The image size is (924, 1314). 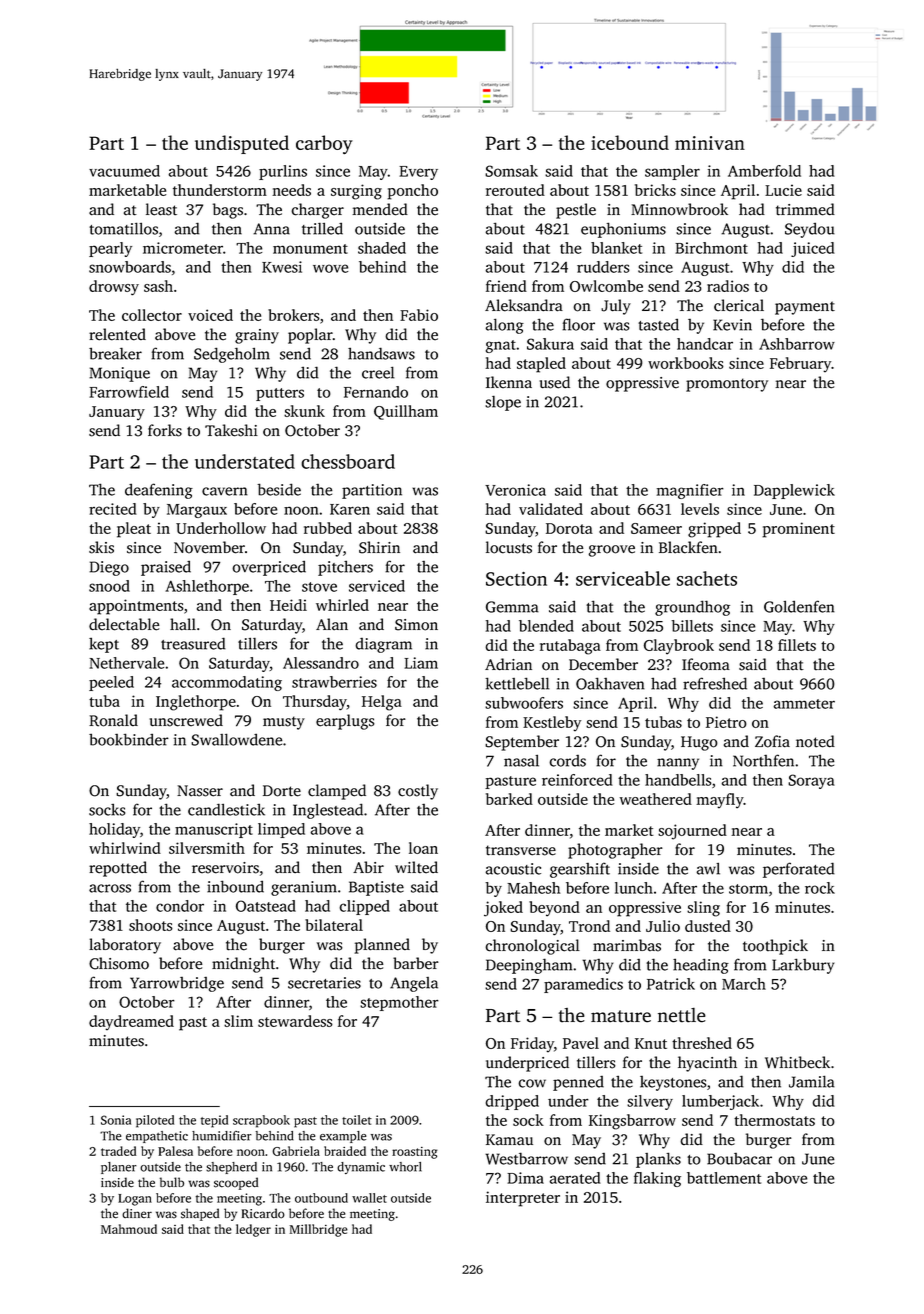 What do you see at coordinates (774, 1120) in the image?
I see `thermostats` at bounding box center [774, 1120].
